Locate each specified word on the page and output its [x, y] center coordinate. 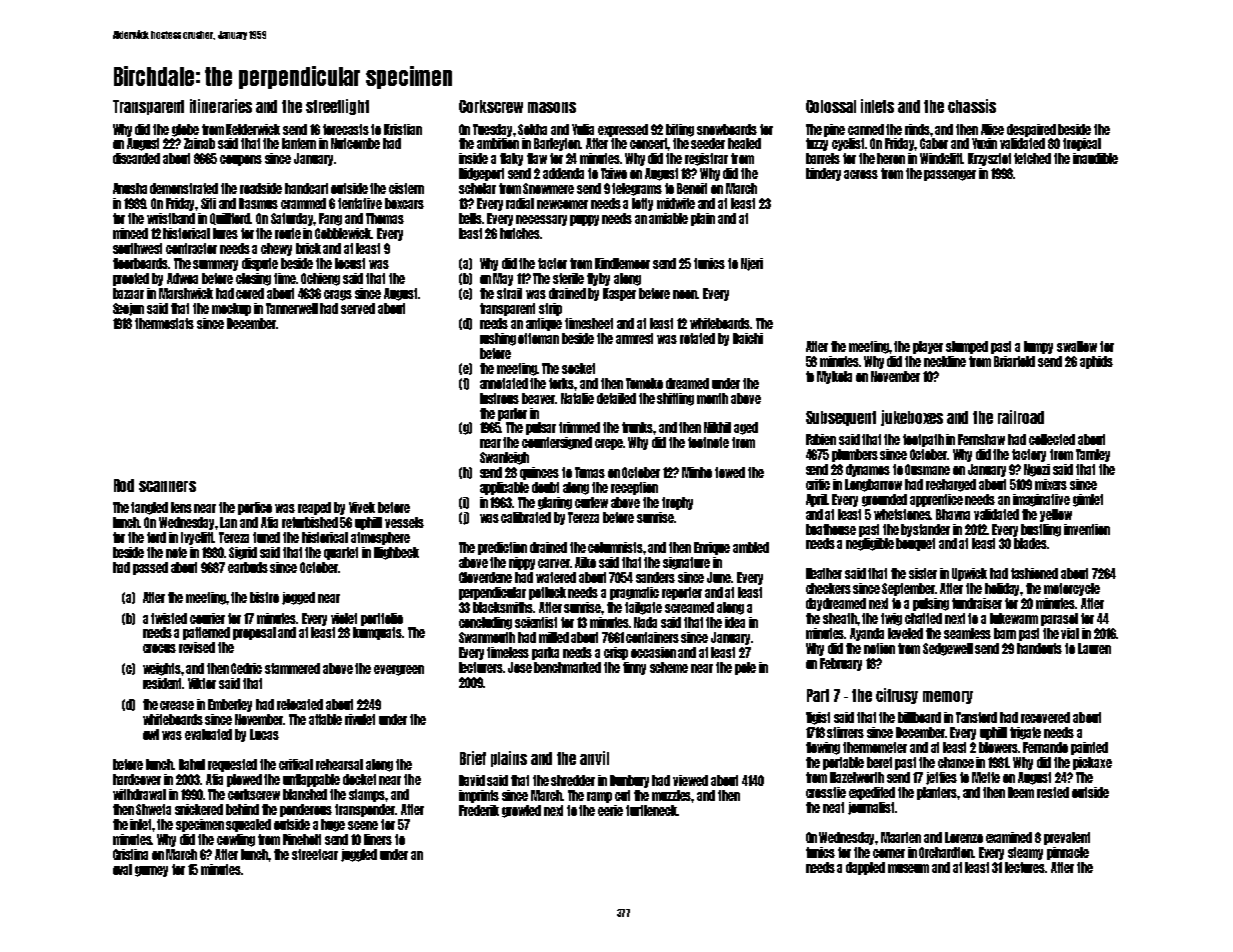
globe [185, 130]
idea [735, 622]
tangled [149, 508]
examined [1009, 837]
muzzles [672, 795]
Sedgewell [948, 649]
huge [333, 825]
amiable [668, 218]
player [928, 347]
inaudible [1095, 158]
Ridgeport [481, 174]
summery [215, 265]
